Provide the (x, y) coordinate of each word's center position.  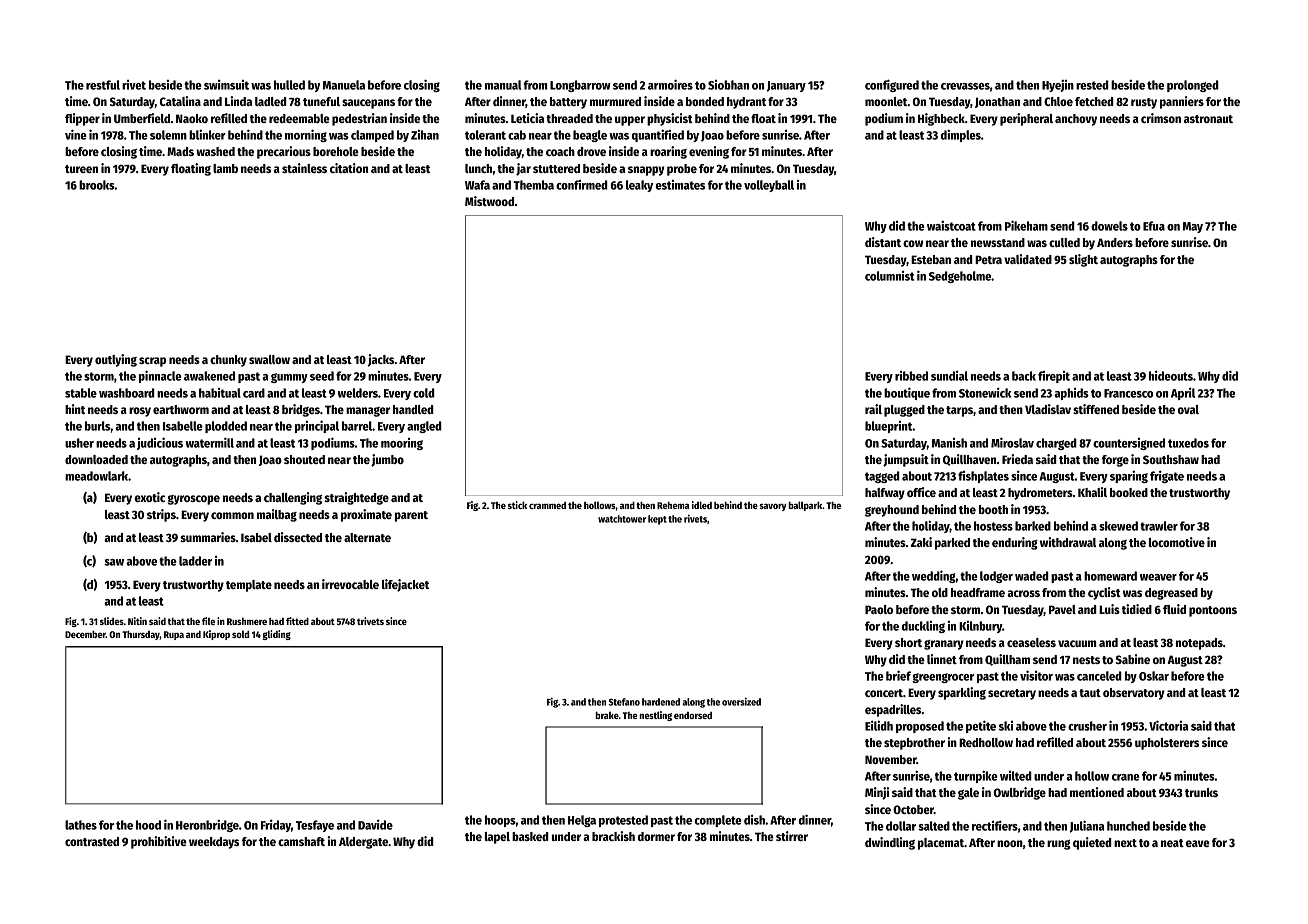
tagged (882, 477)
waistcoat (951, 225)
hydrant (746, 103)
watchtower (622, 519)
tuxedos (1188, 443)
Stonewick (985, 392)
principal (317, 426)
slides (112, 621)
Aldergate (363, 843)
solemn (168, 135)
